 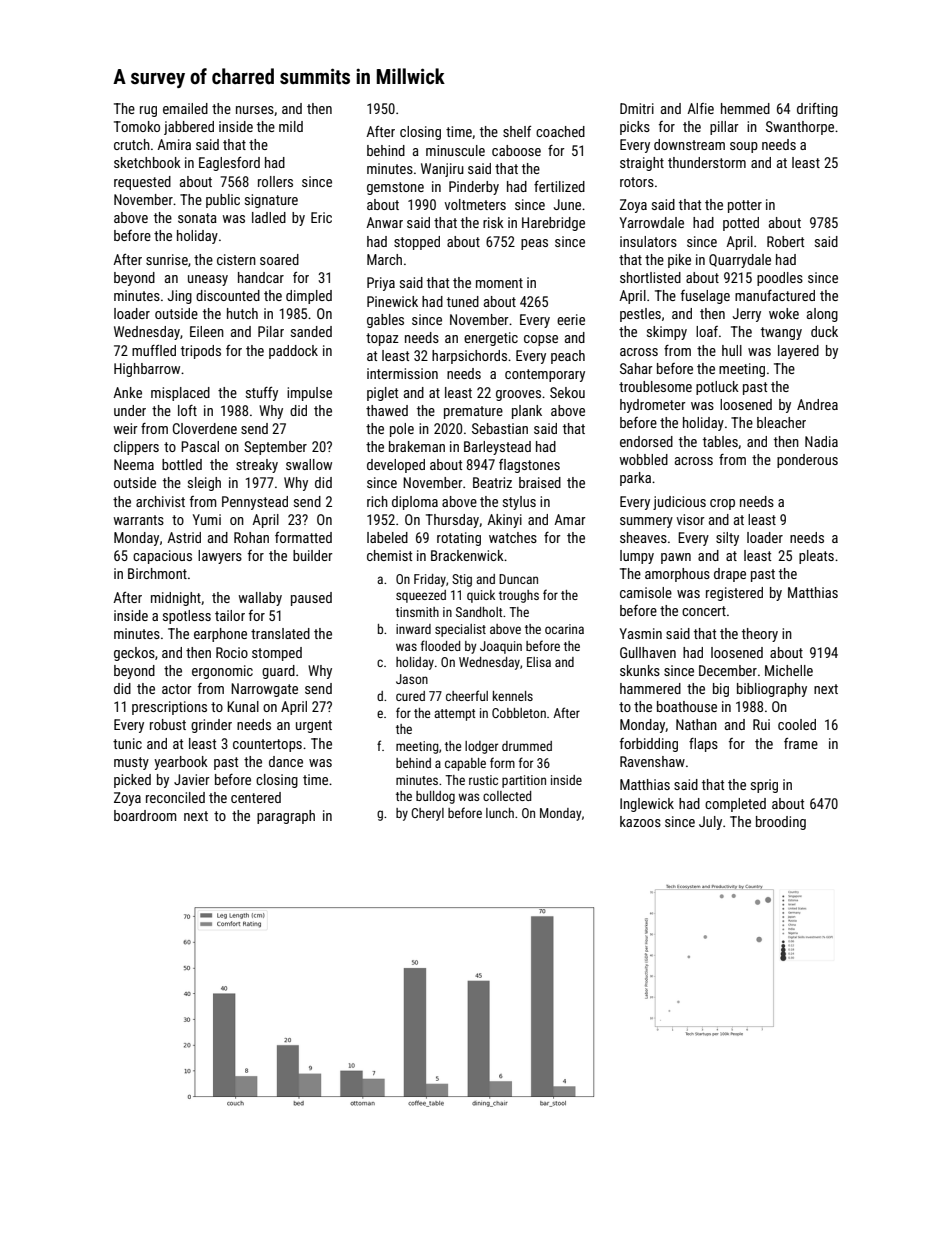 I want to click on stuffy, so click(x=262, y=394).
